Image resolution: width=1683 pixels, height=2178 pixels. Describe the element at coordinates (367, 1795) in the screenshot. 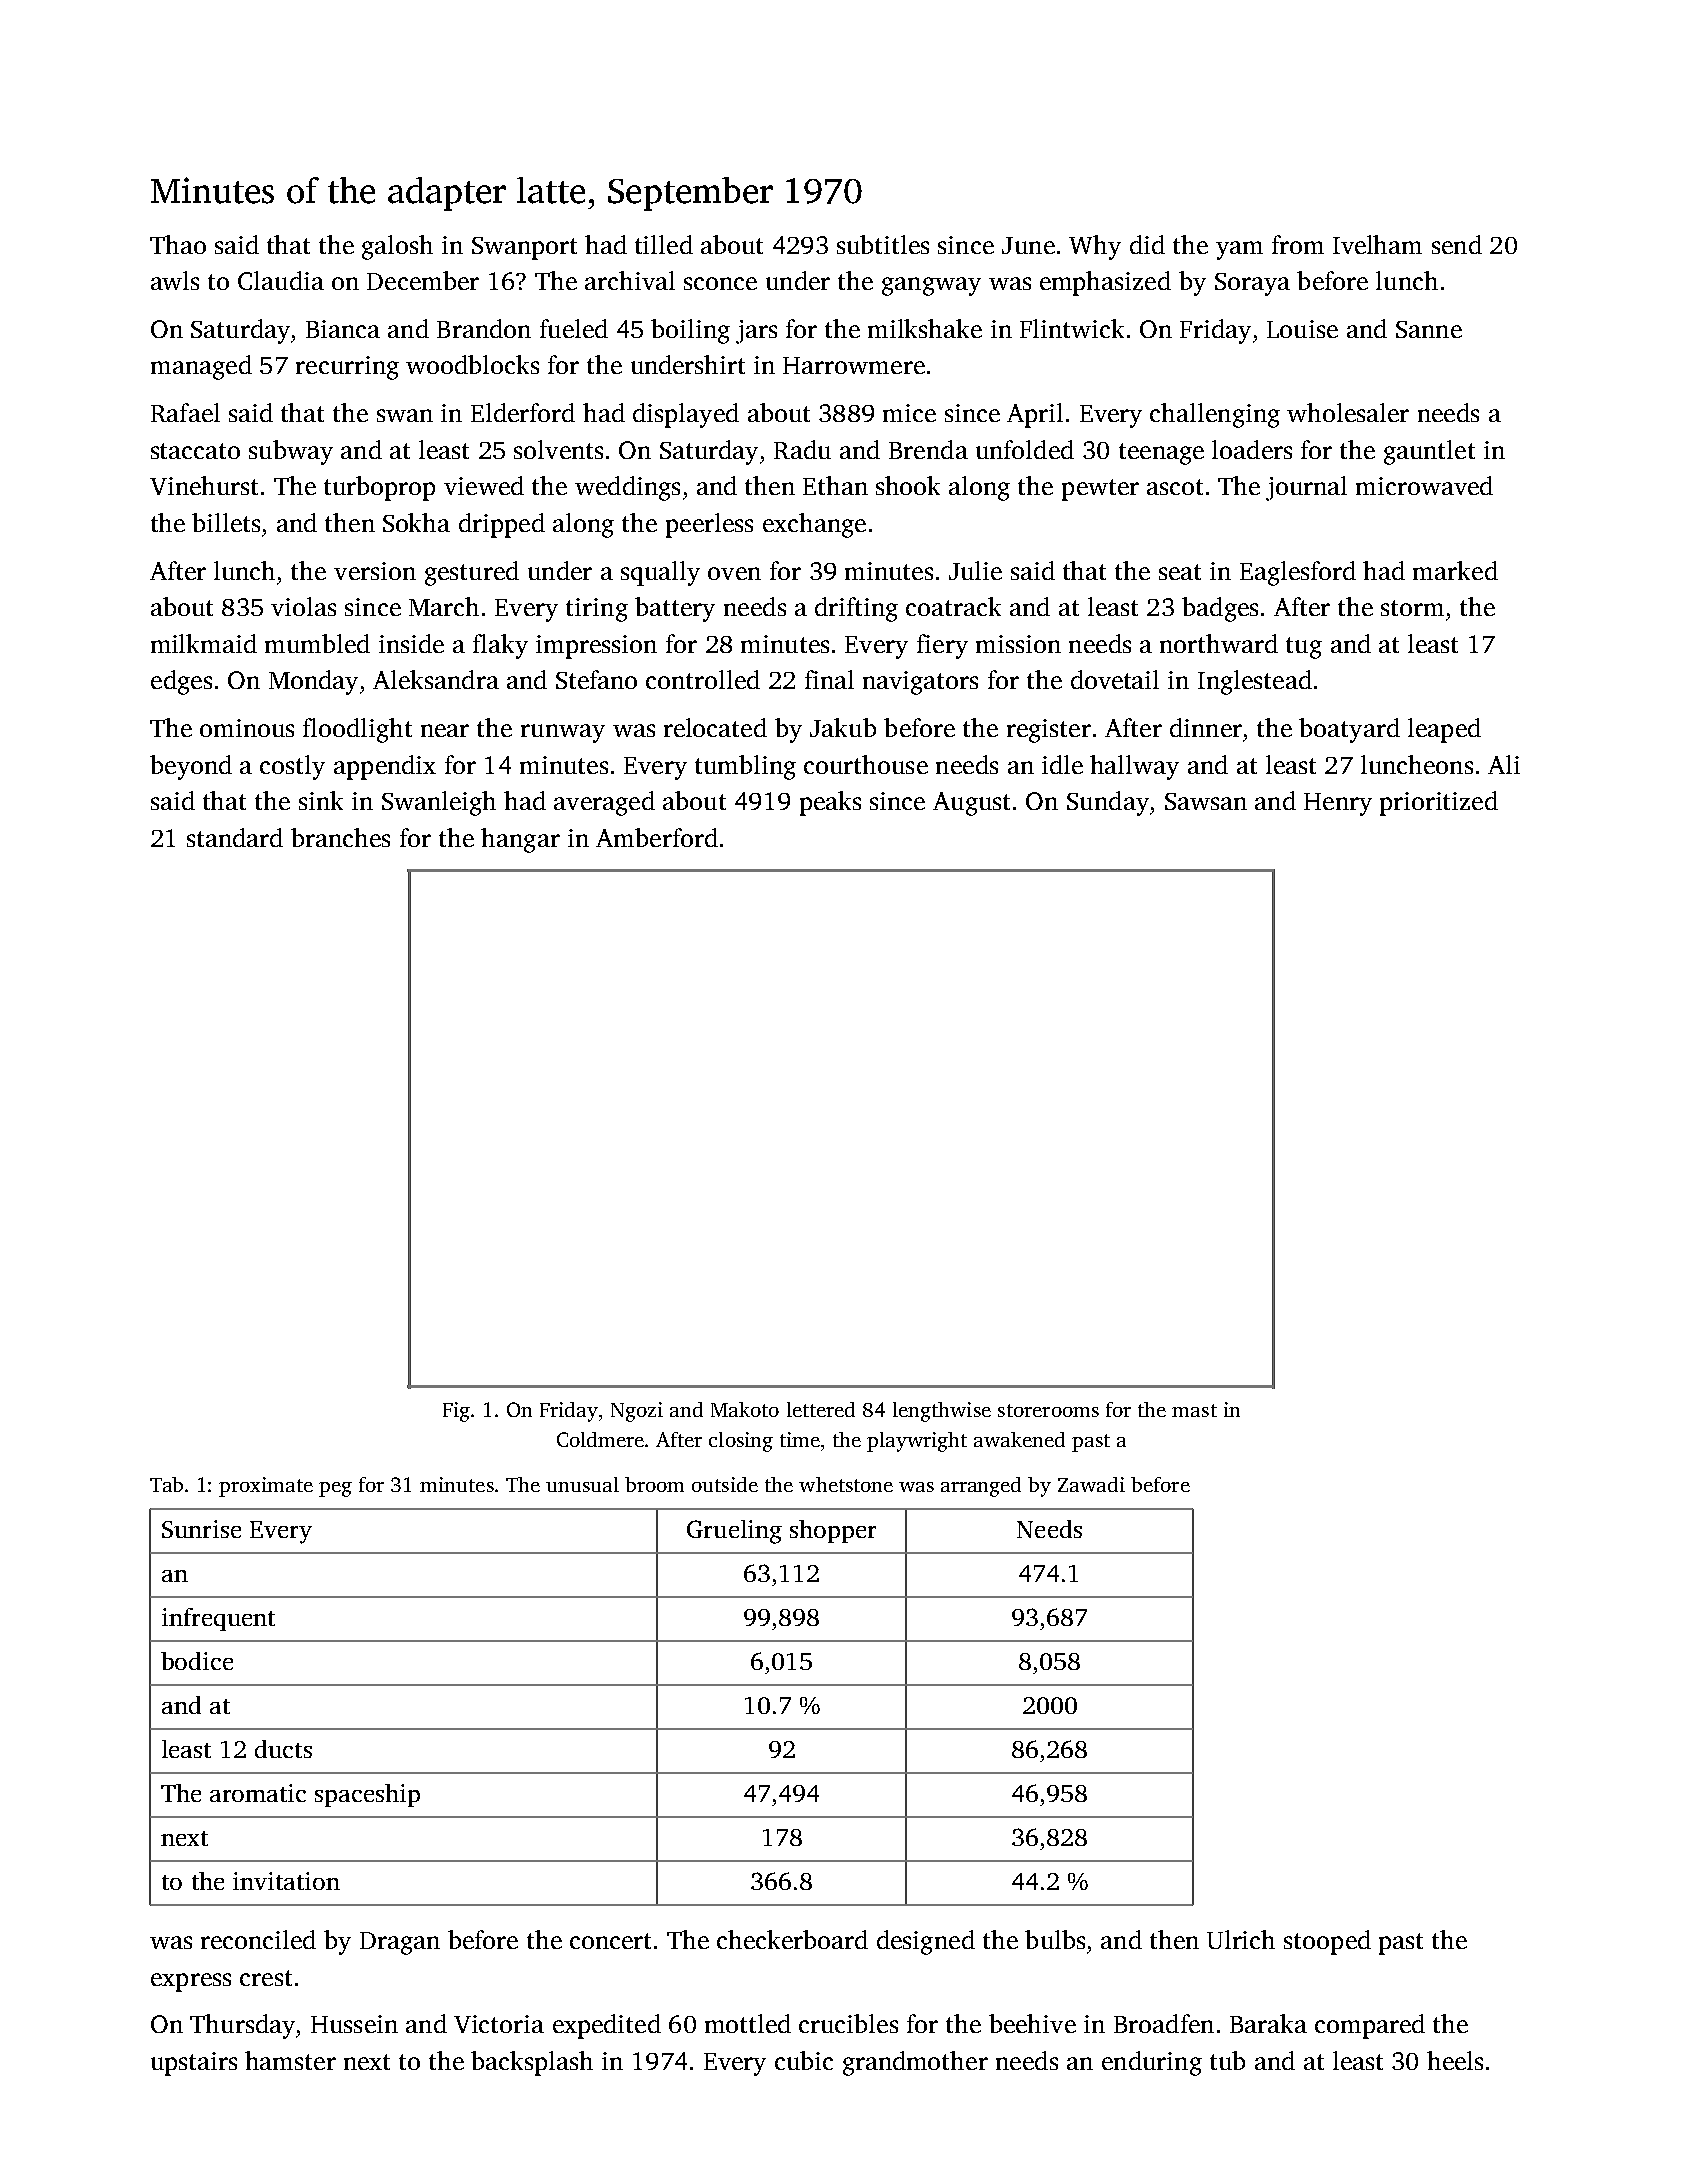

I see `spaceship` at that location.
